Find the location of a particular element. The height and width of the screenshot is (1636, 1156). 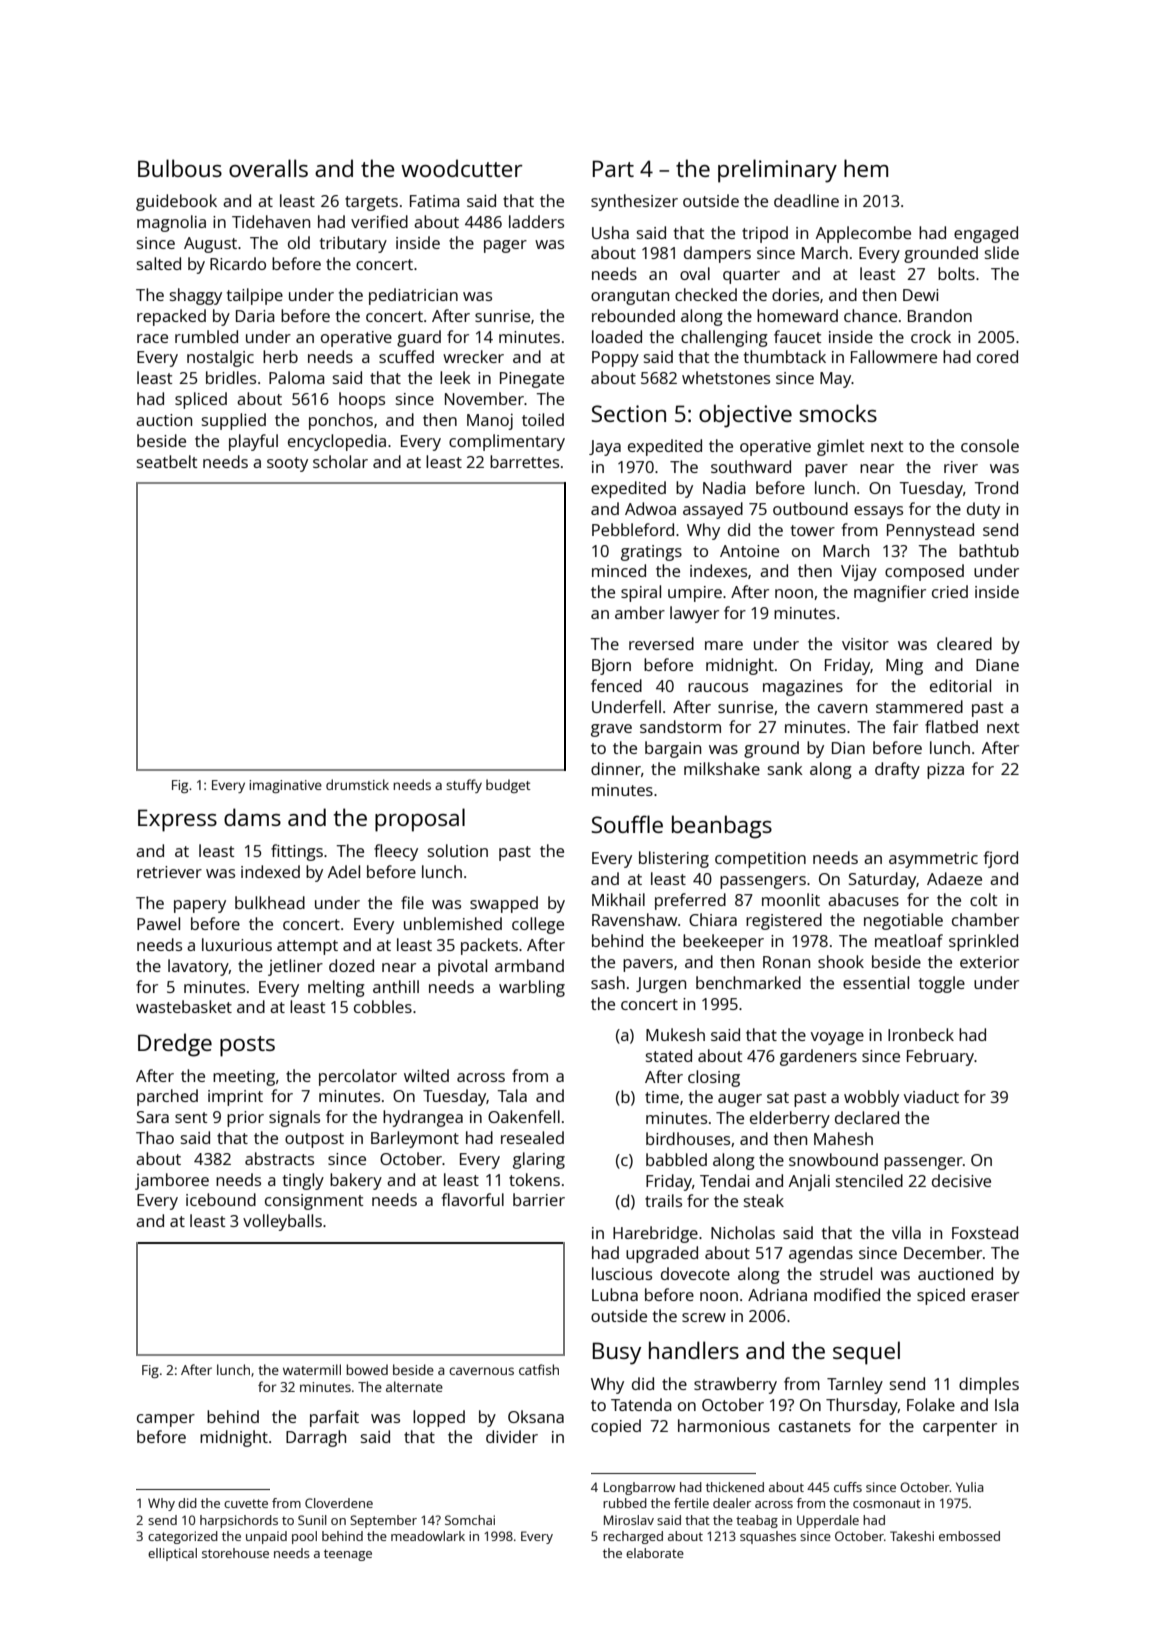

editorial is located at coordinates (960, 685).
